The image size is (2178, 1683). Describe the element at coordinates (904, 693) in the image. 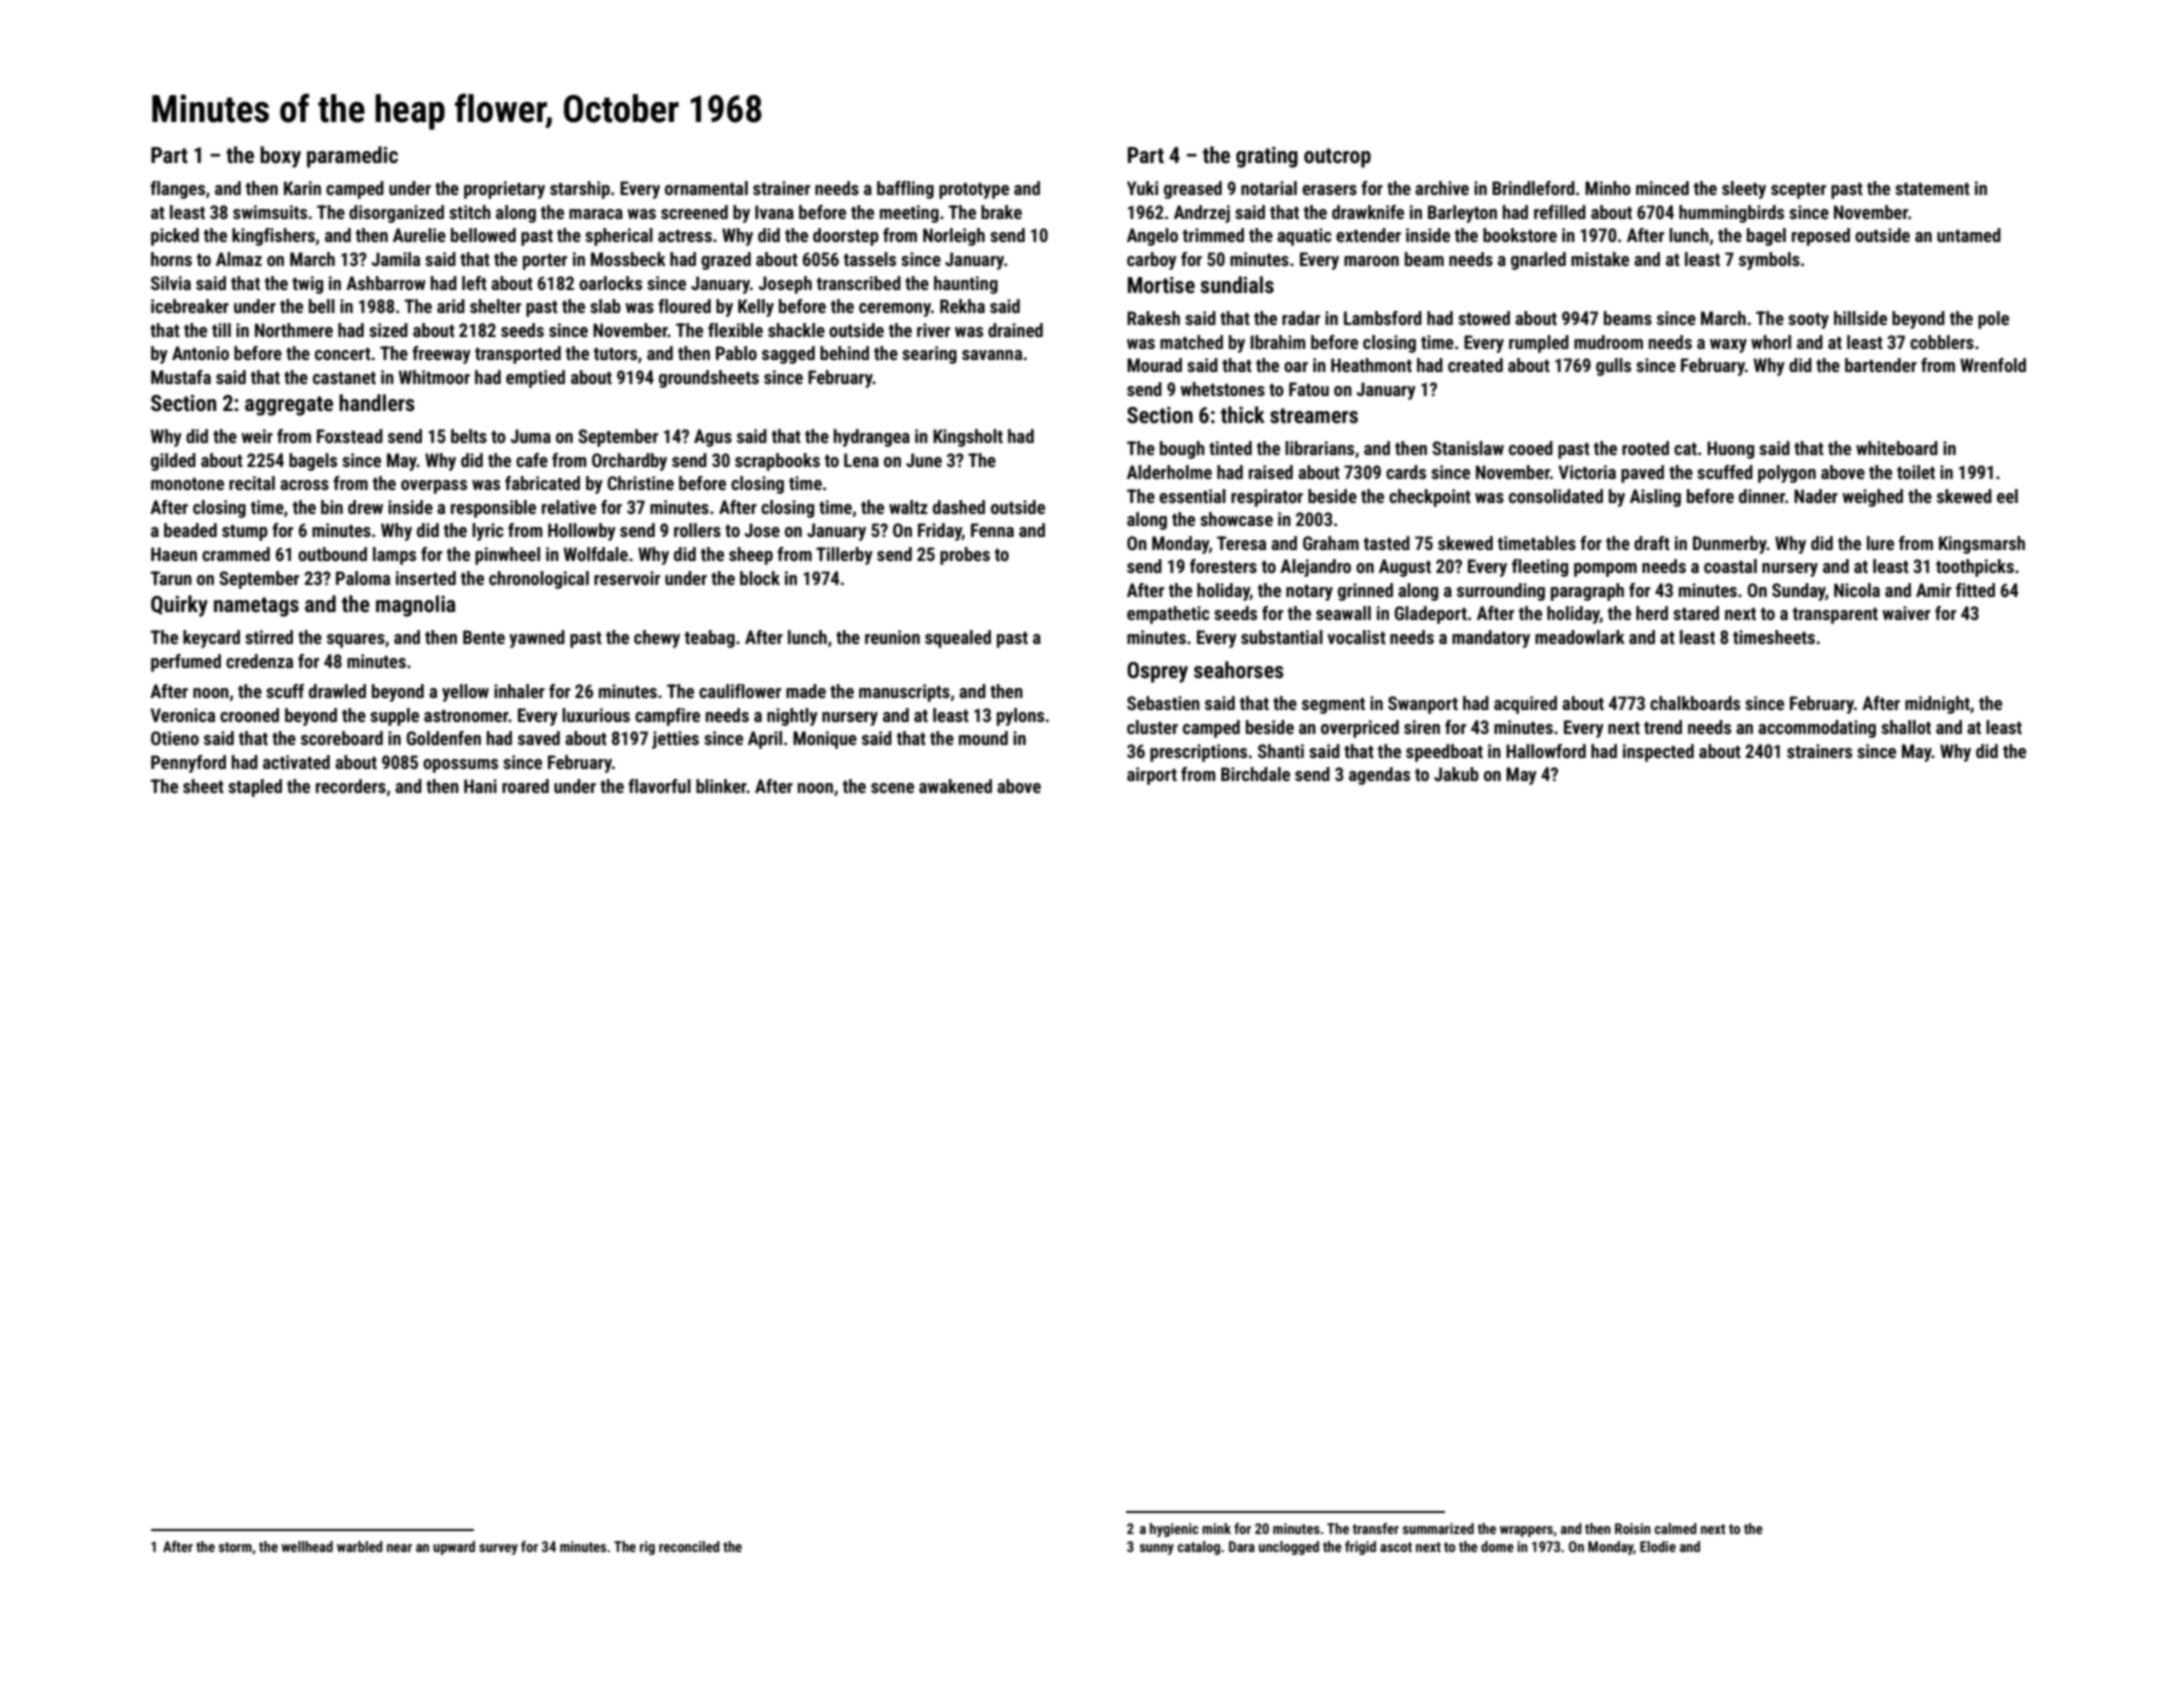

I see `manuscripts` at that location.
